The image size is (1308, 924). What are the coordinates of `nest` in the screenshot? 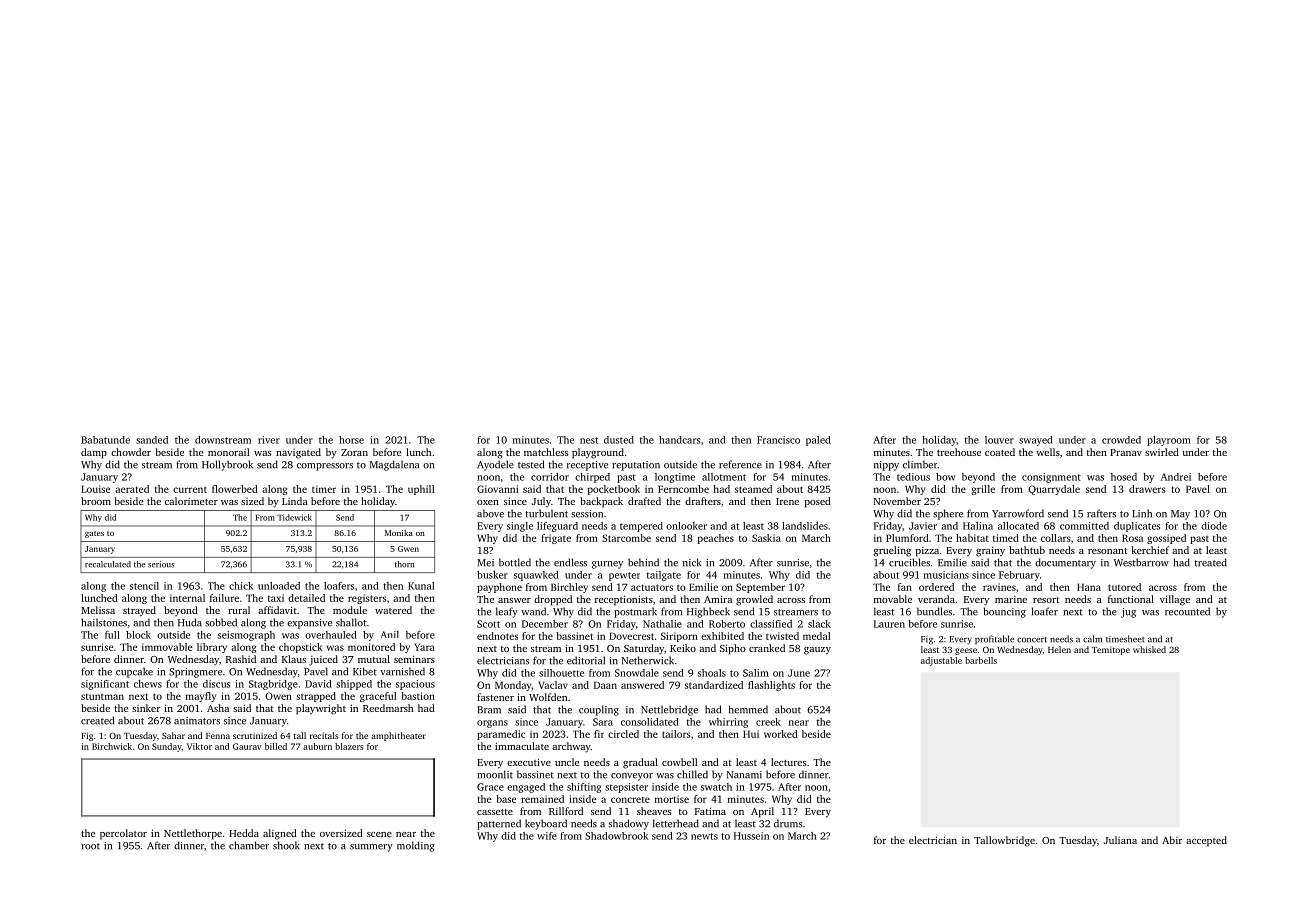 It's located at (589, 440).
